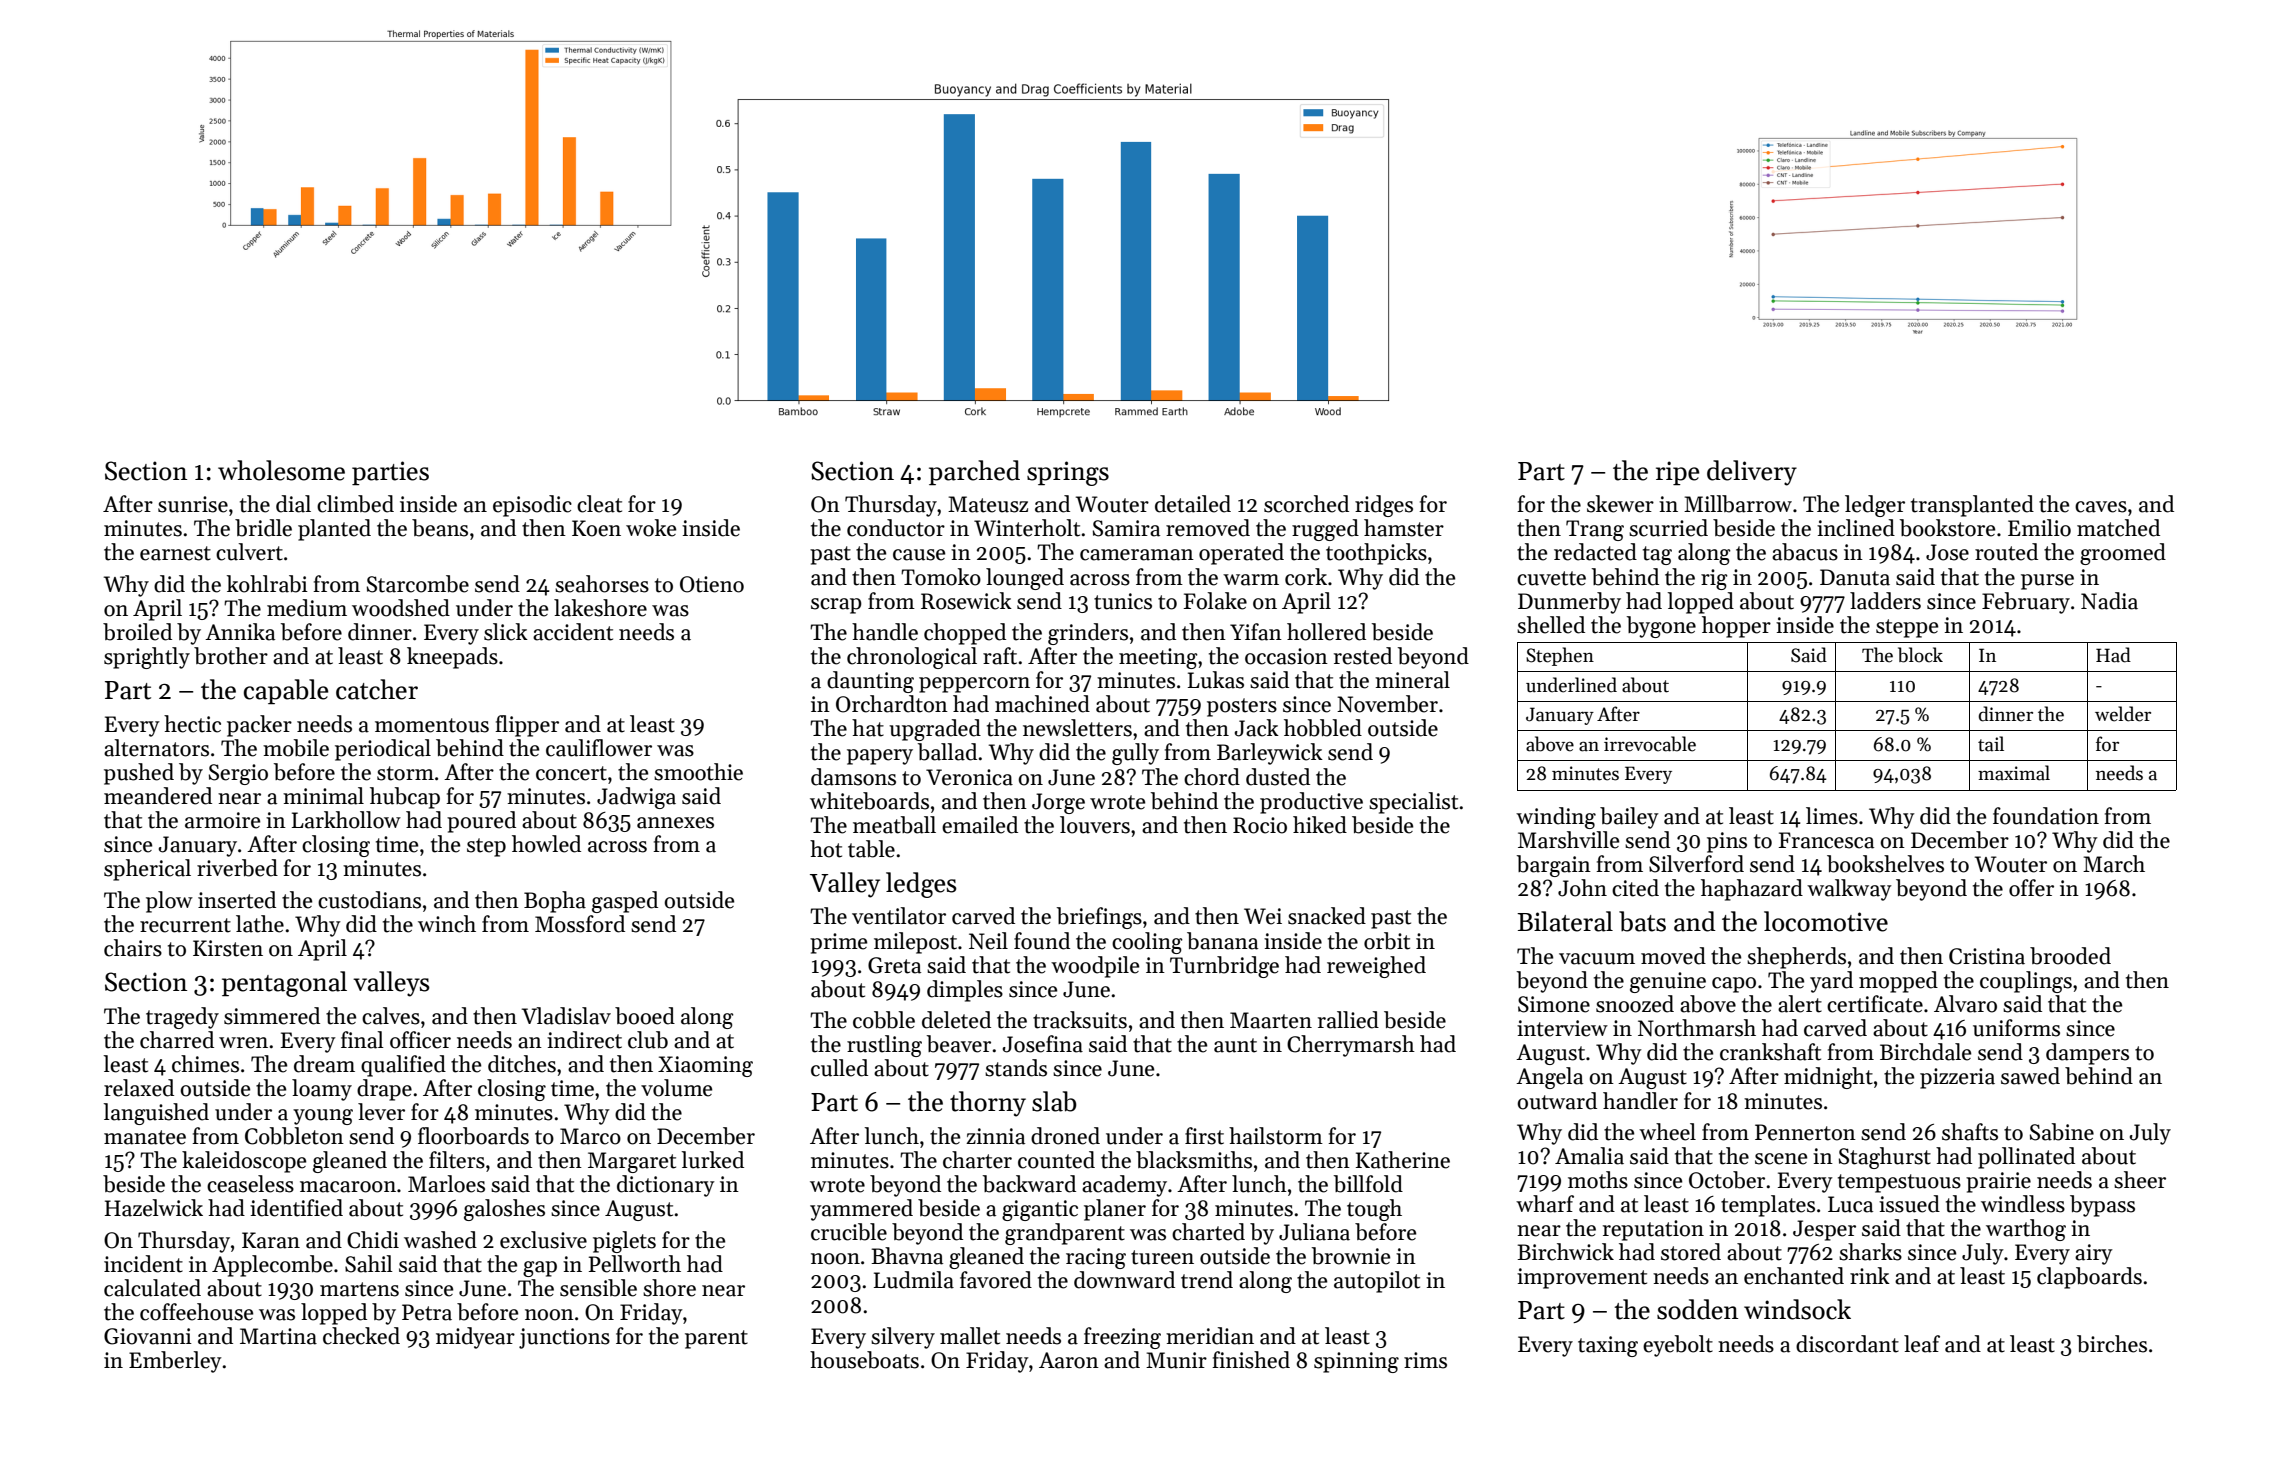 The image size is (2280, 1476). What do you see at coordinates (1668, 982) in the image?
I see `genuine` at bounding box center [1668, 982].
